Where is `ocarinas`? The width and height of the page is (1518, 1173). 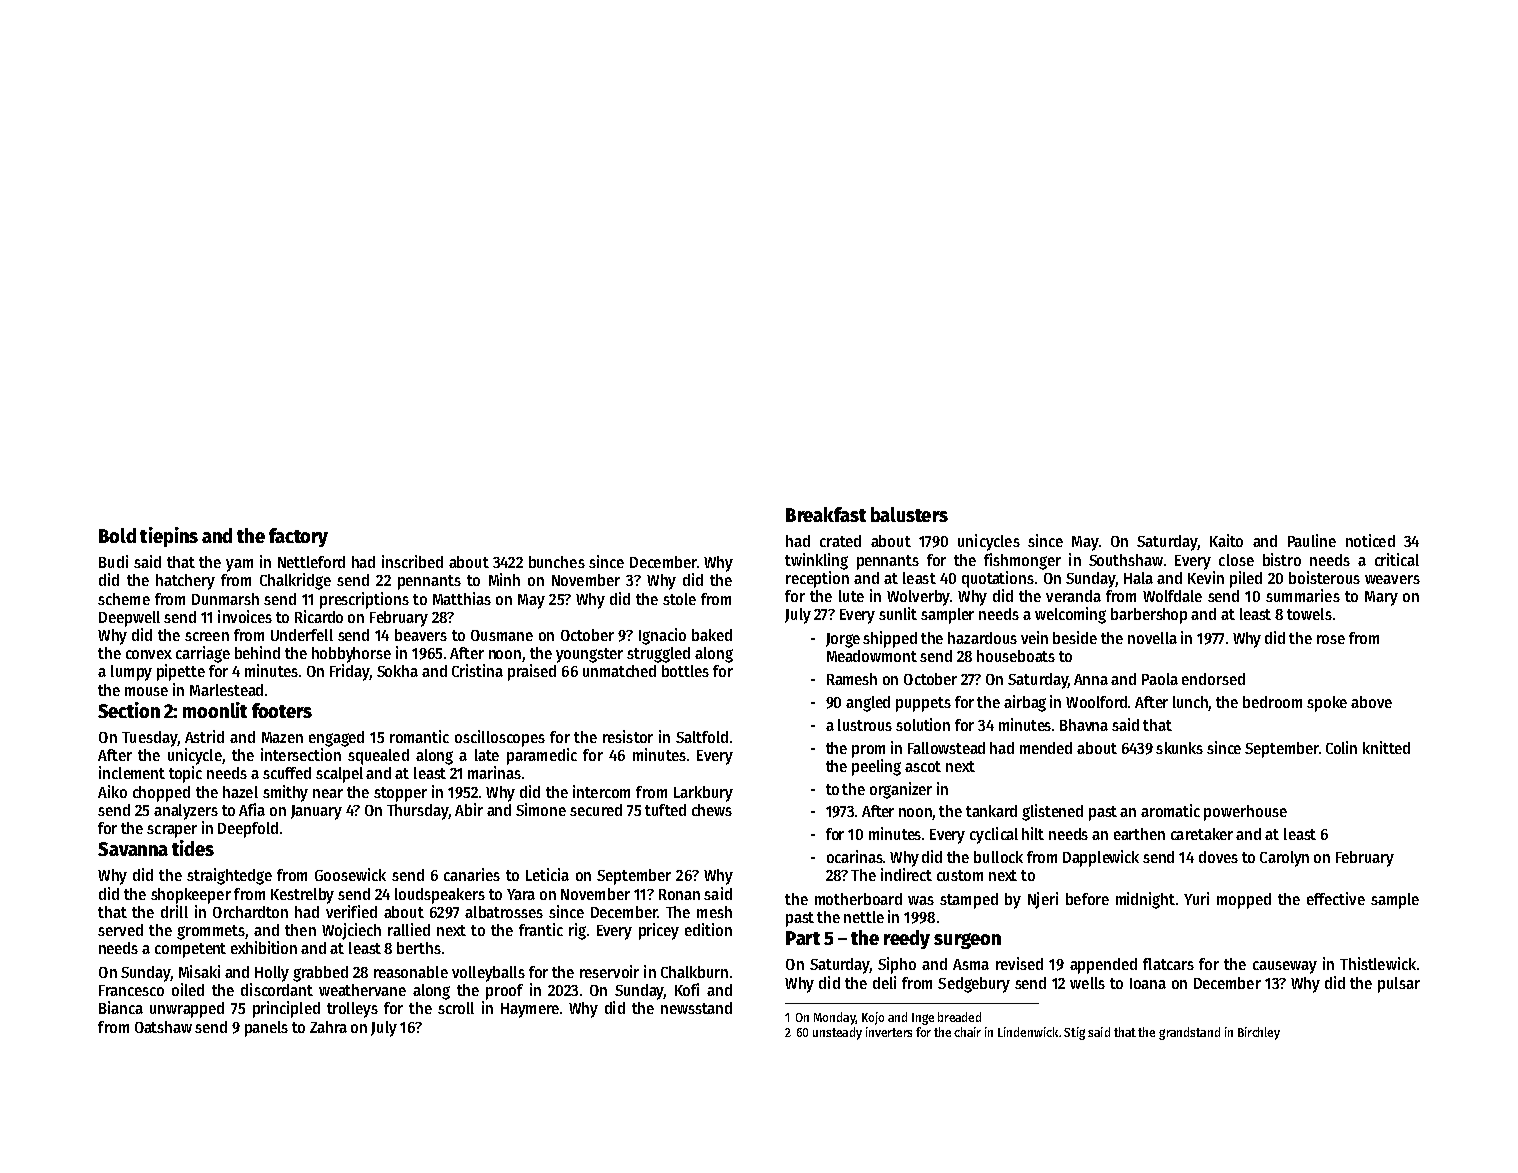 ocarinas is located at coordinates (855, 856).
